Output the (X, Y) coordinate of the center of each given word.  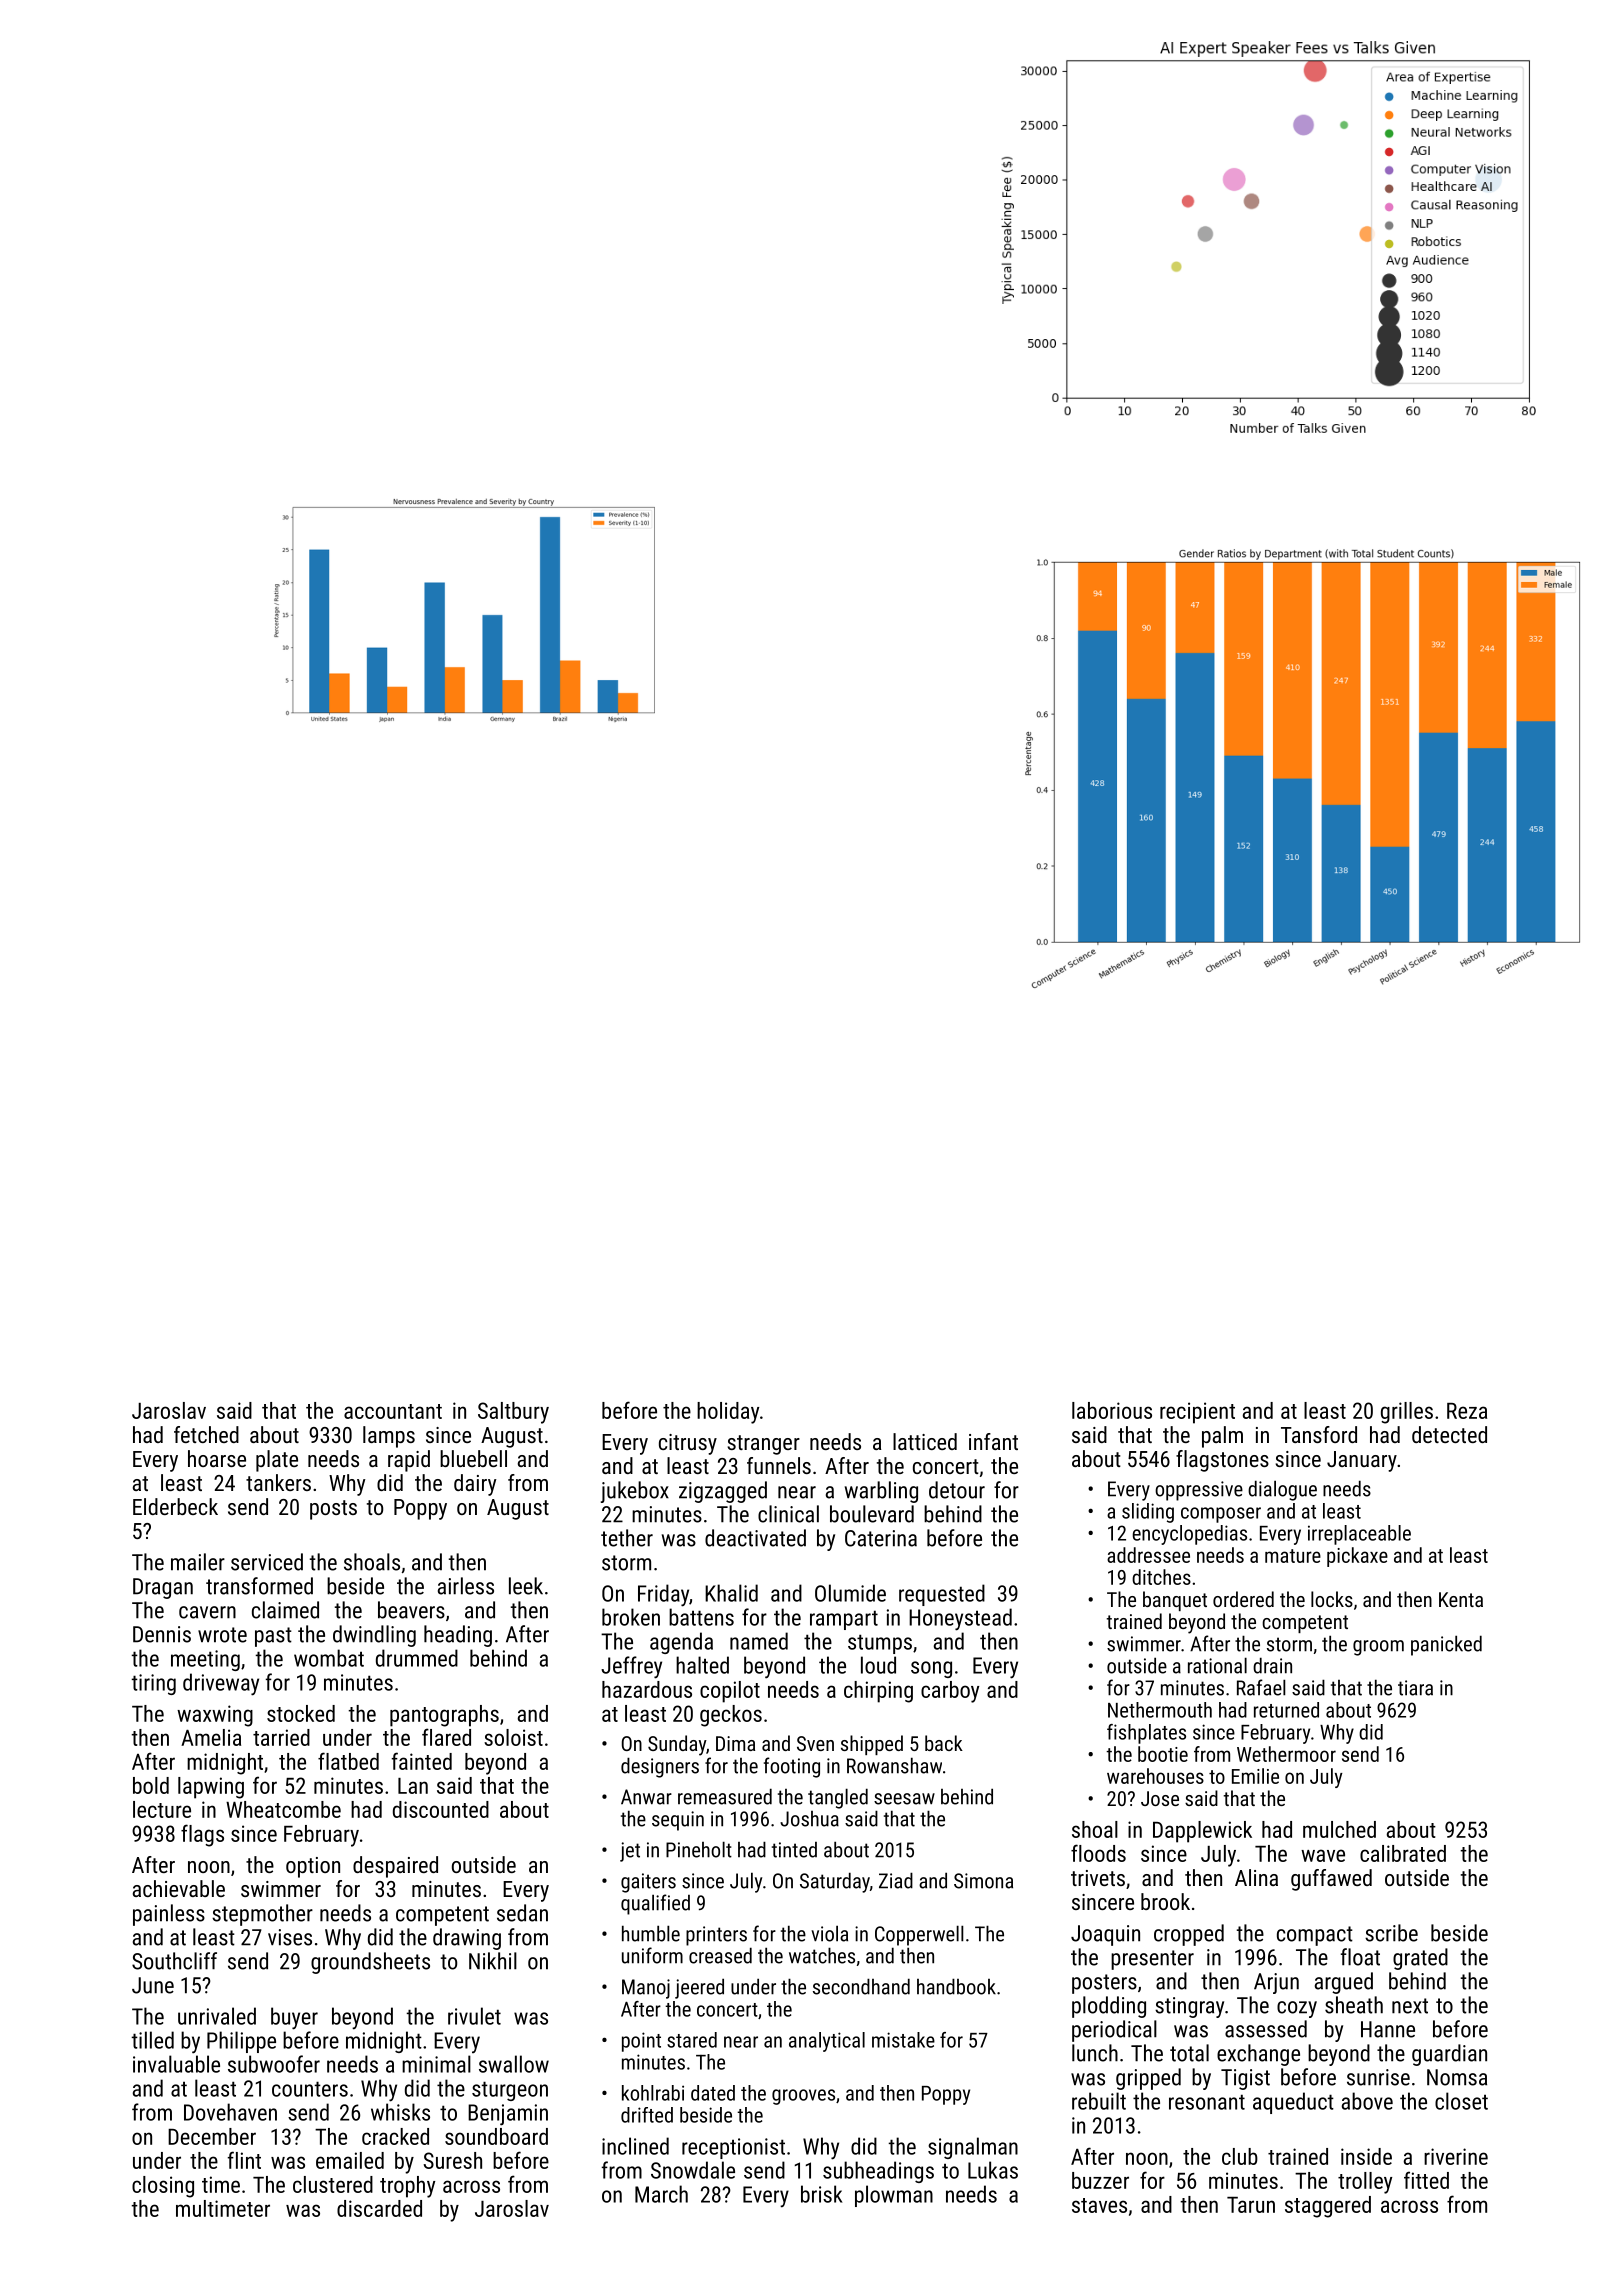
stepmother (262, 1915)
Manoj (646, 1989)
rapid (409, 1461)
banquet (1175, 1601)
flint (244, 2160)
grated (1420, 1959)
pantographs (444, 1716)
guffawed (1331, 1880)
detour (957, 1490)
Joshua (809, 1819)
